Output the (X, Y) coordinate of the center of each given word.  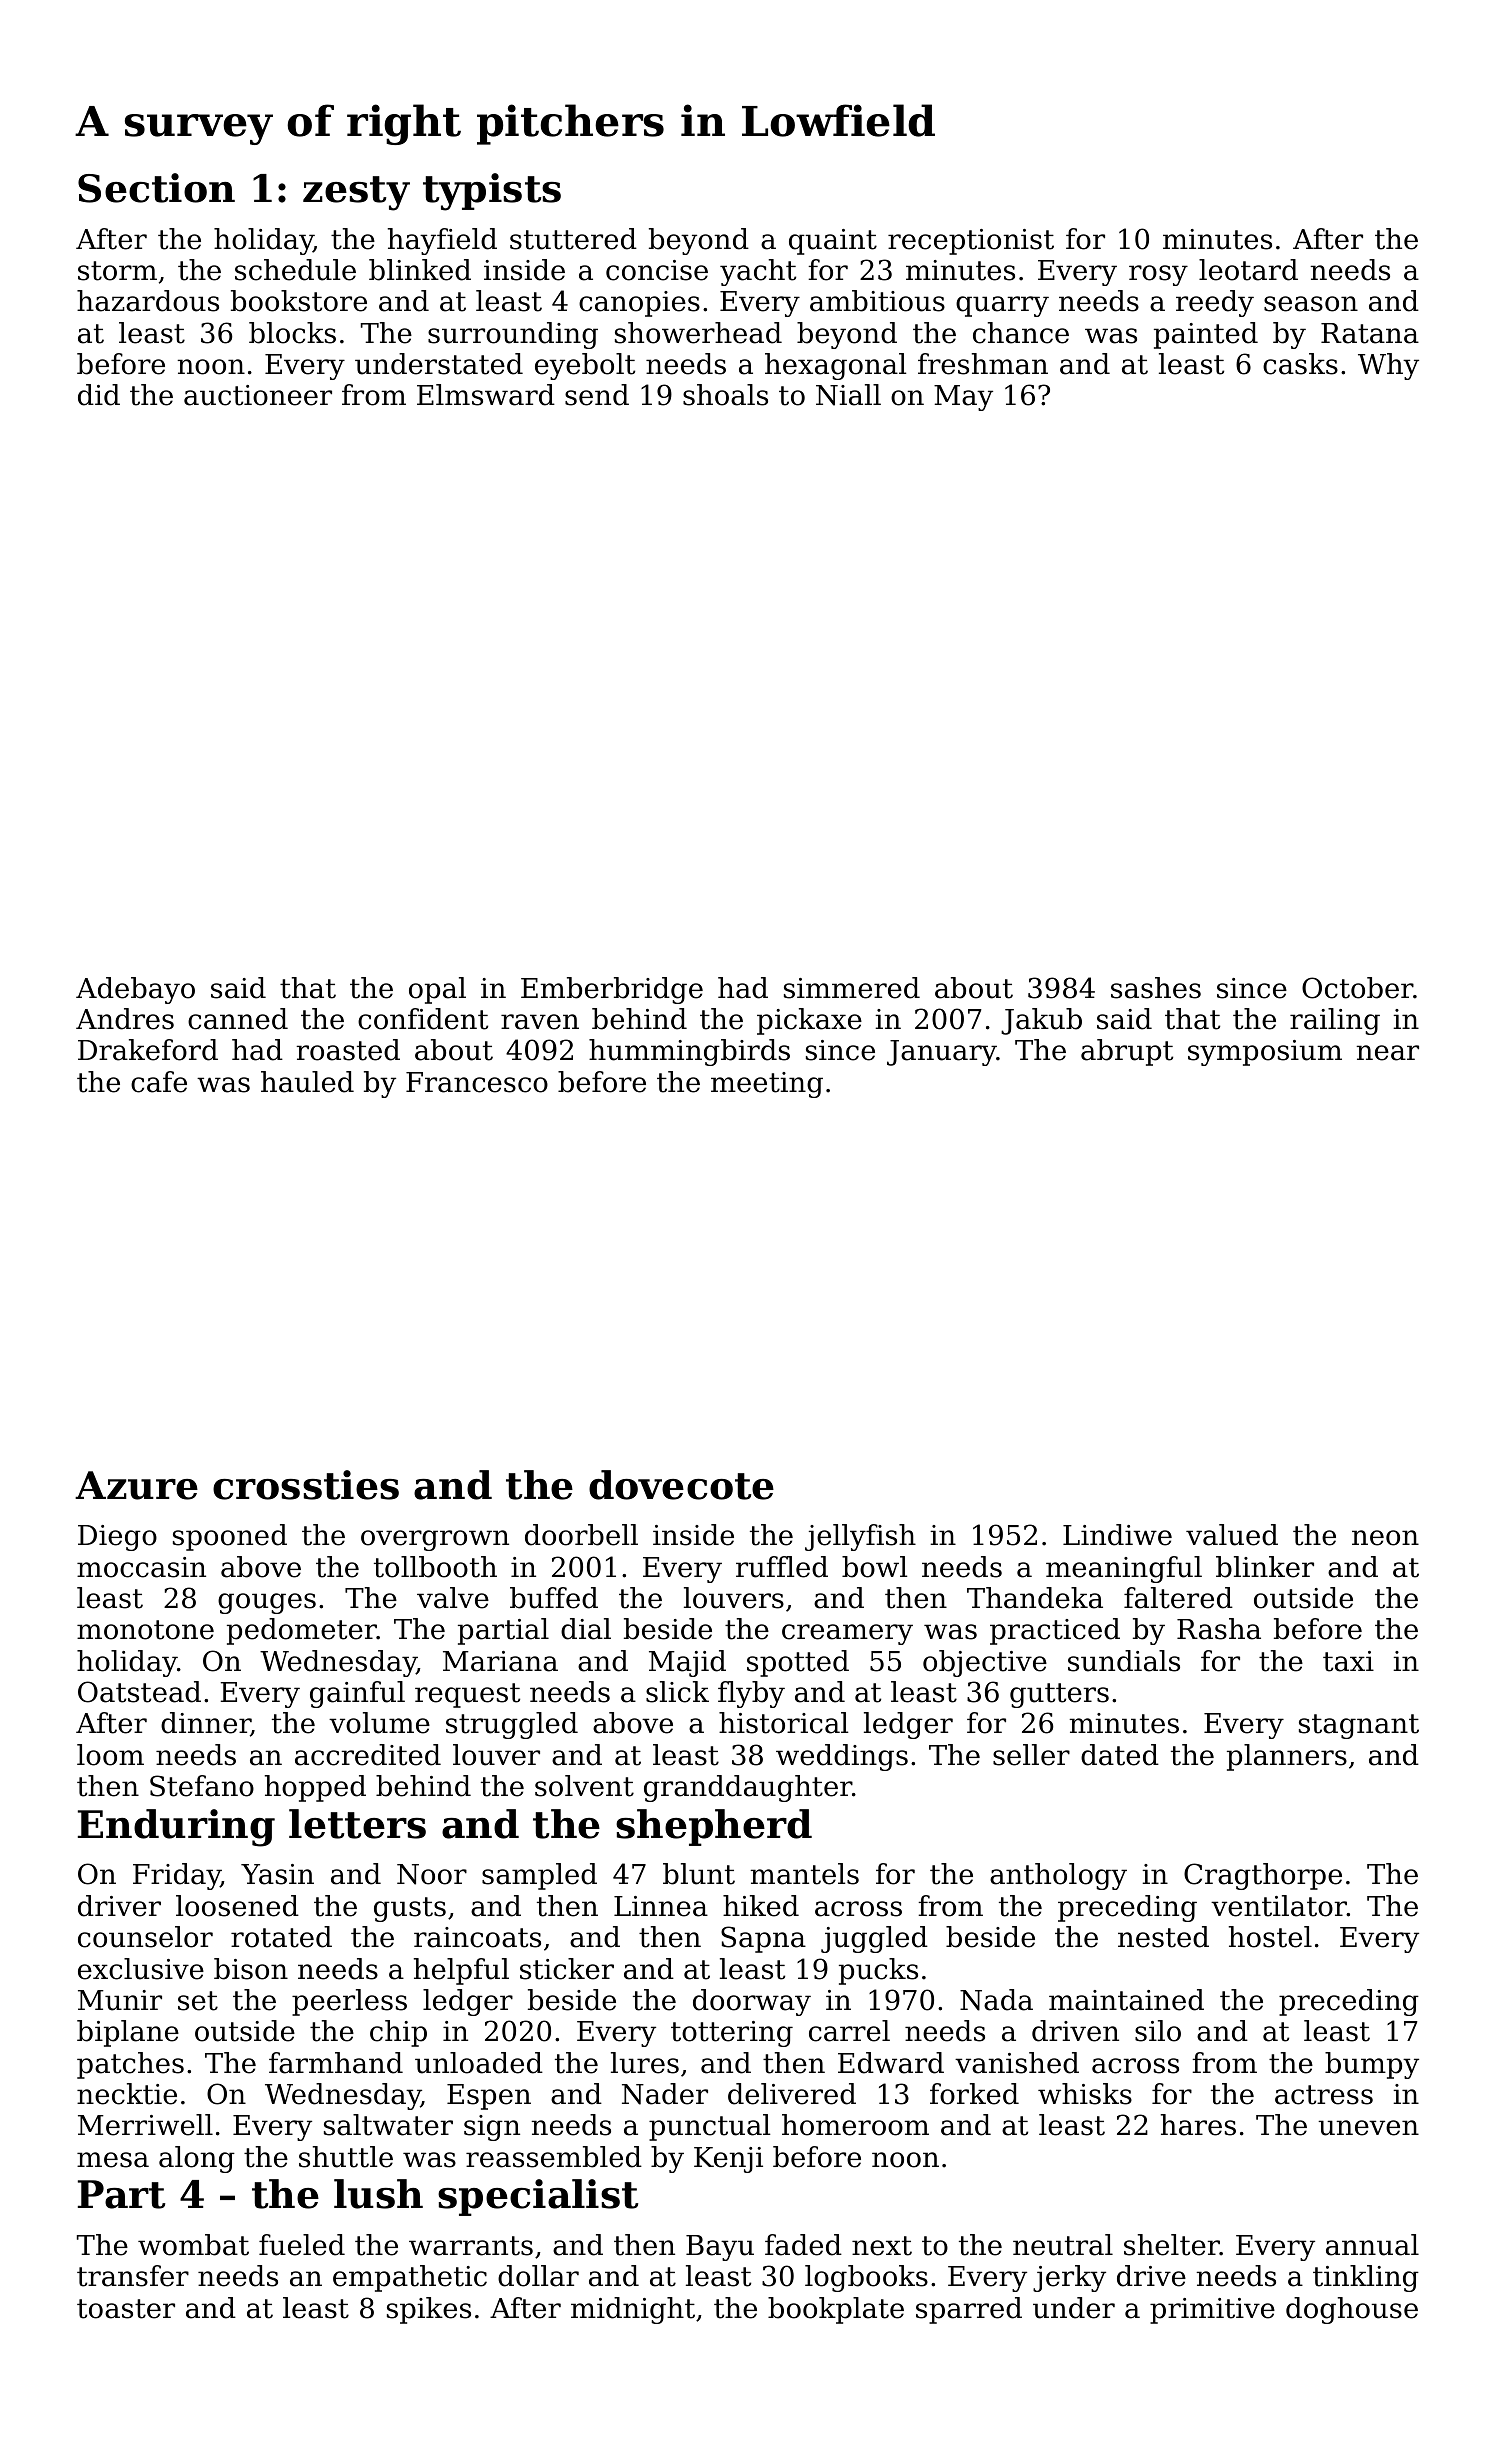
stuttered (573, 239)
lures (645, 2063)
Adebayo (135, 990)
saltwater (388, 2125)
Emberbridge (612, 990)
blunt (699, 1874)
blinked (420, 270)
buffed (554, 1598)
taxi (1348, 1661)
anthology (1058, 1876)
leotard (1248, 270)
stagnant (1359, 1726)
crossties (306, 1485)
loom (110, 1755)
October (1357, 988)
